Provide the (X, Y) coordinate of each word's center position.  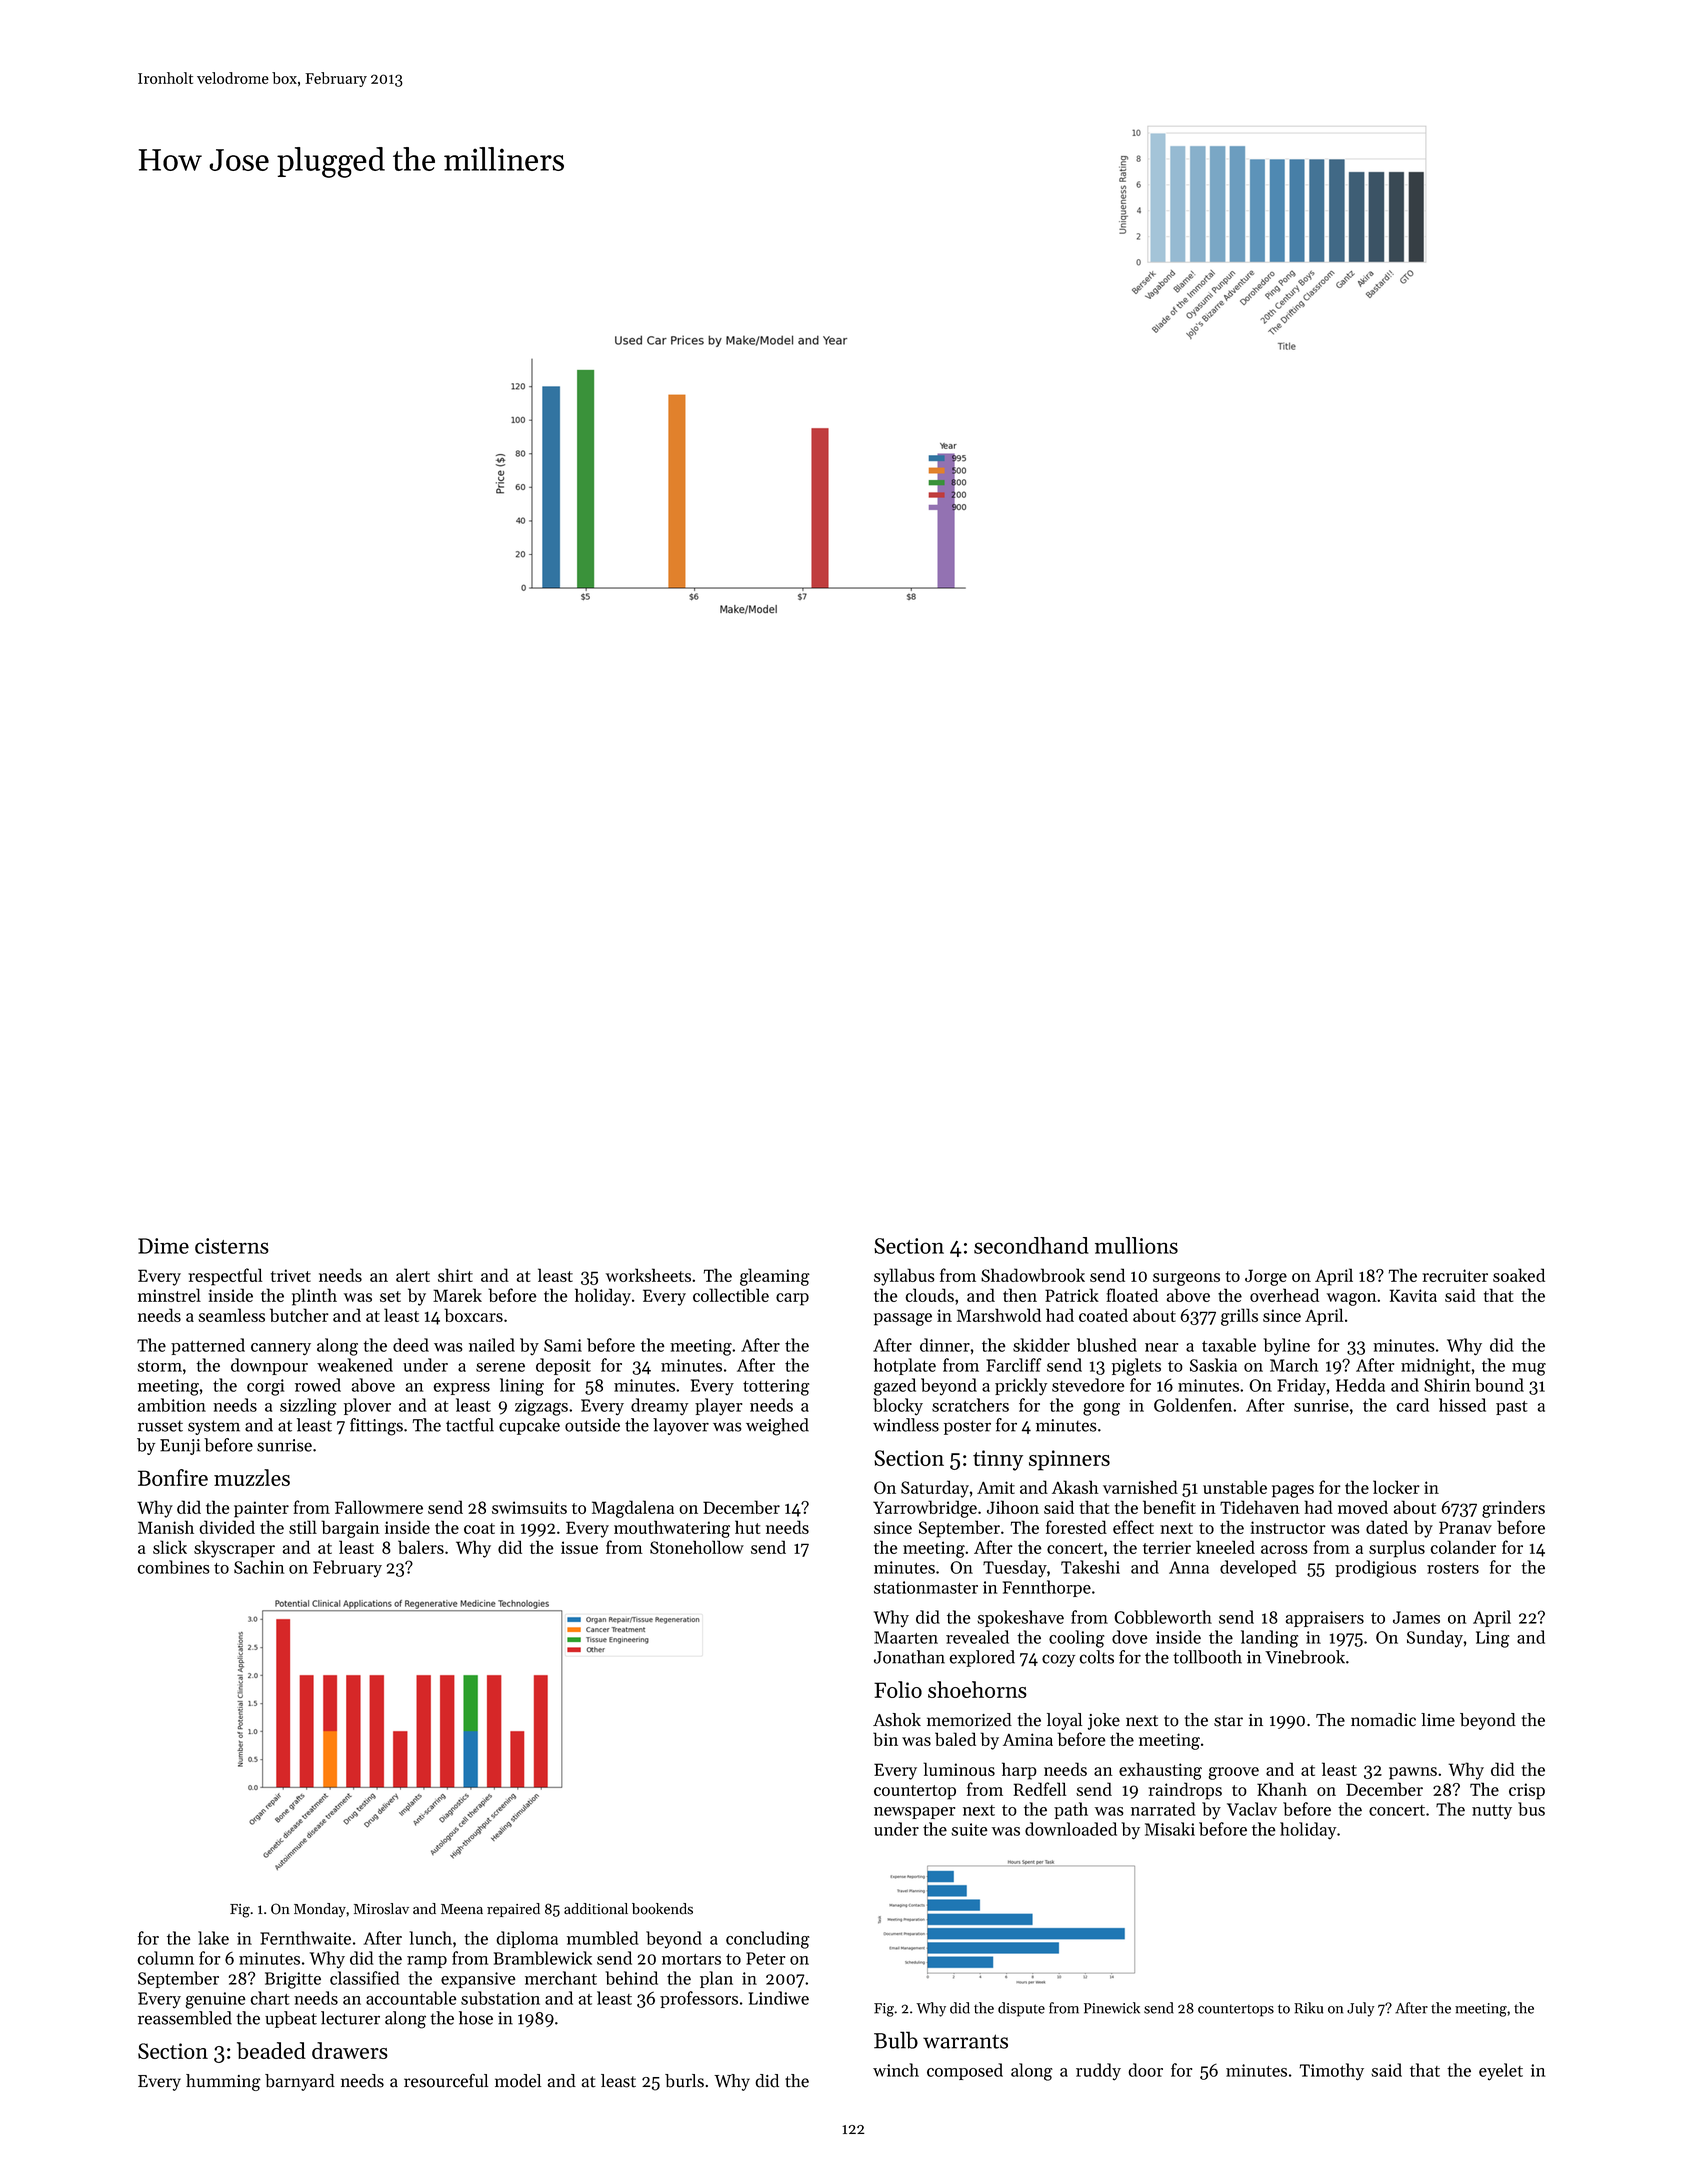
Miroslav (381, 1909)
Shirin (1447, 1385)
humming (223, 2082)
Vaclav (1252, 1809)
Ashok (897, 1720)
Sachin (259, 1567)
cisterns (232, 1246)
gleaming (775, 1277)
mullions (1136, 1245)
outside (592, 1425)
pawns (1413, 1773)
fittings (376, 1427)
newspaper (914, 1813)
